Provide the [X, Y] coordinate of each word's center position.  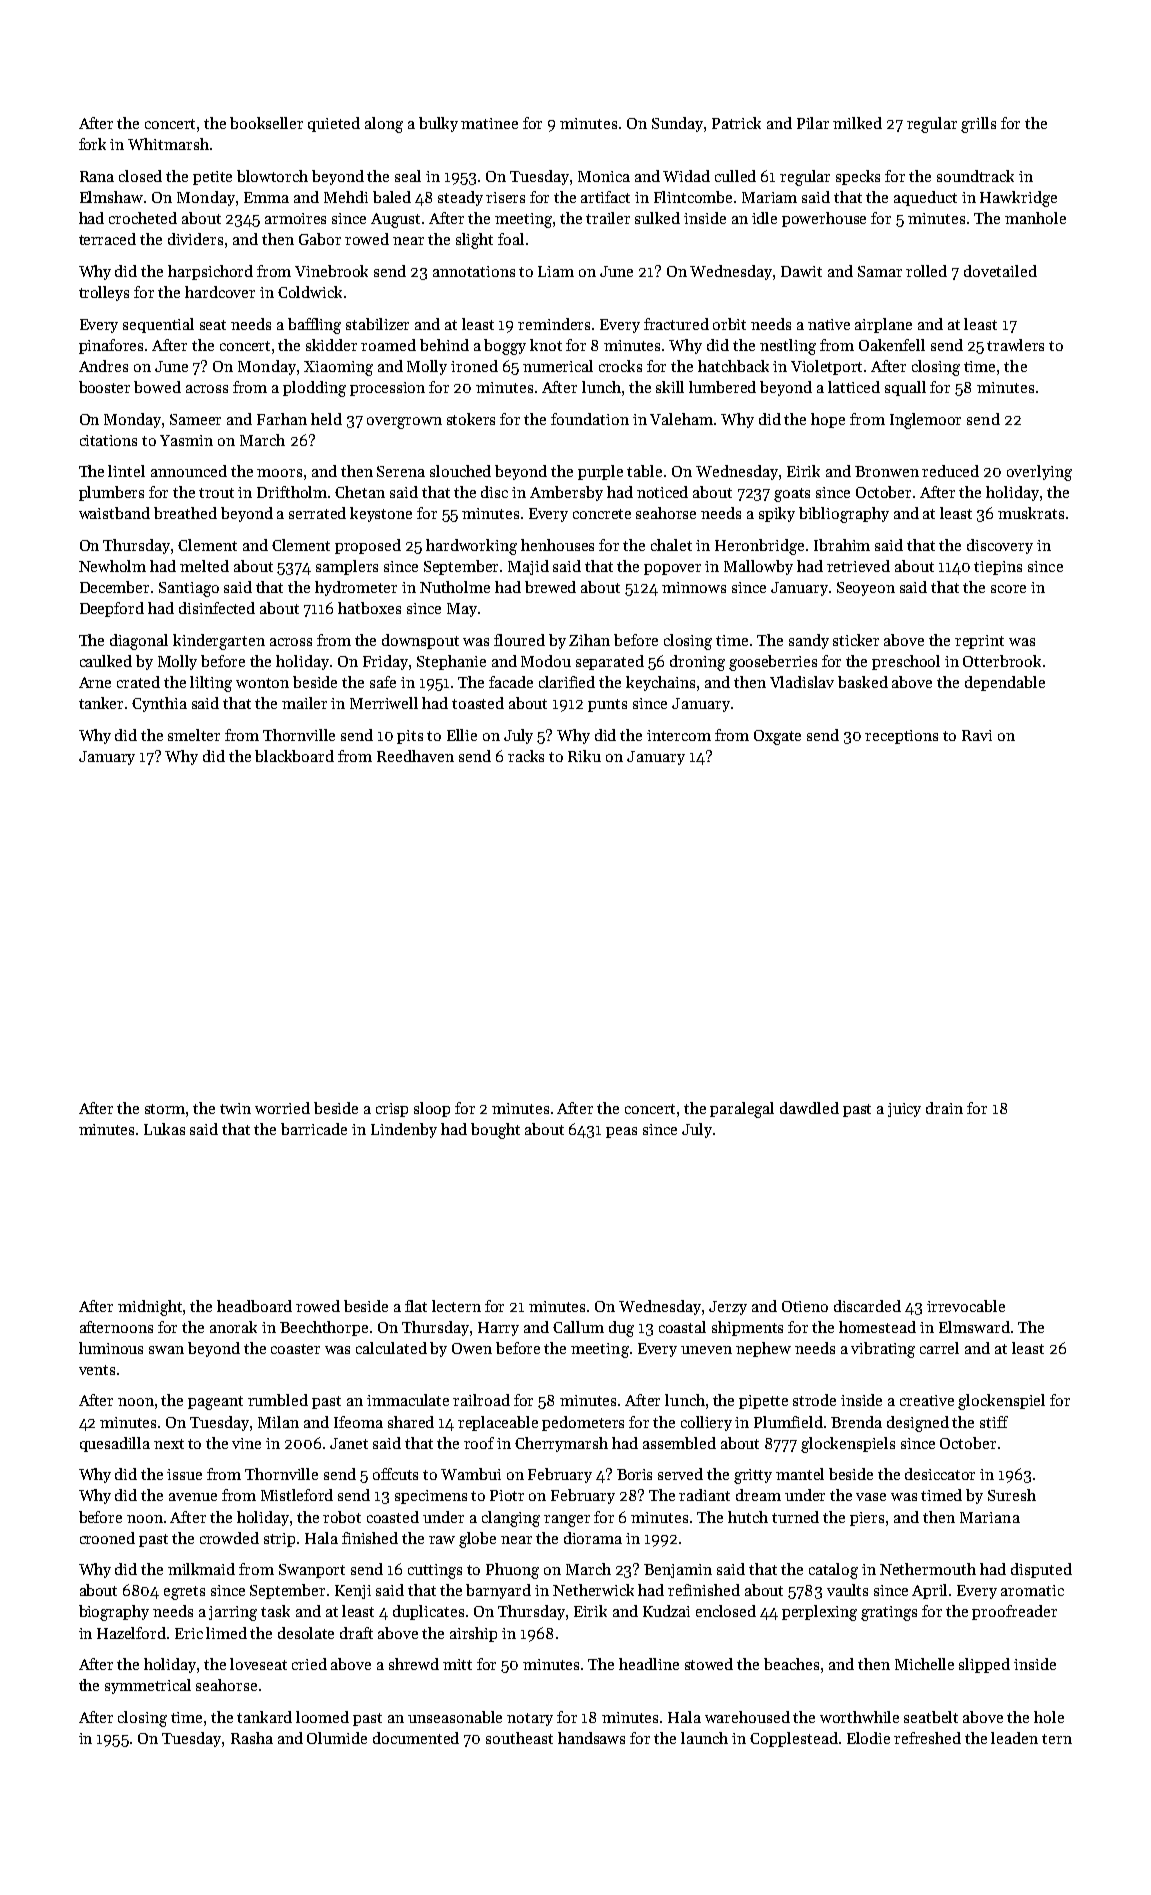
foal [511, 239]
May [462, 610]
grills [978, 125]
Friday [385, 662]
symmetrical [148, 1686]
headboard [254, 1306]
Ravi [977, 735]
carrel [939, 1348]
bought [495, 1131]
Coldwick [310, 292]
